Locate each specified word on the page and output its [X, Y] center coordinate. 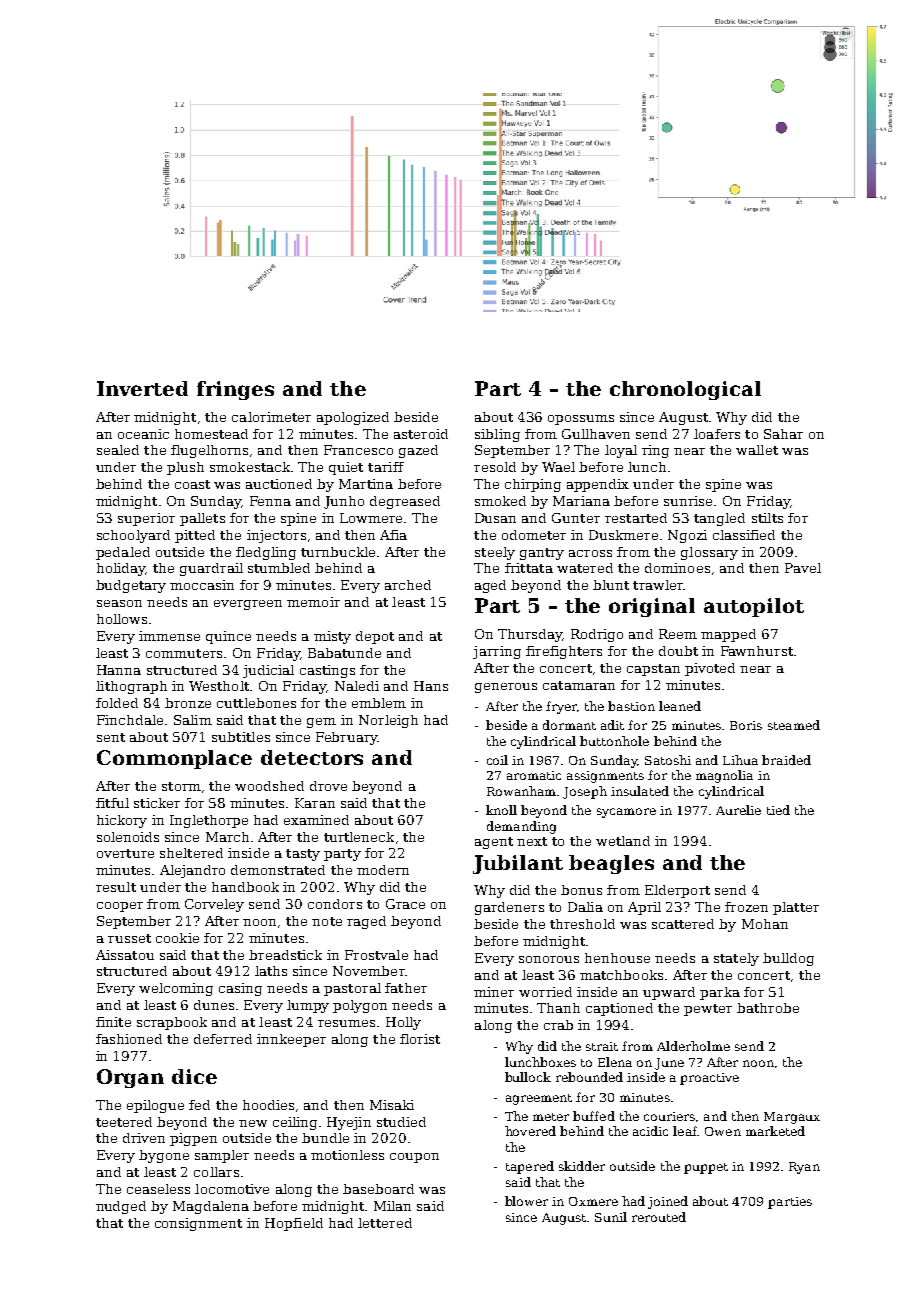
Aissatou [125, 955]
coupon [414, 1158]
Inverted [142, 388]
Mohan [765, 924]
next [532, 841]
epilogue [155, 1106]
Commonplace [174, 759]
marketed [775, 1131]
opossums [581, 420]
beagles [611, 864]
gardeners [509, 908]
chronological [685, 390]
